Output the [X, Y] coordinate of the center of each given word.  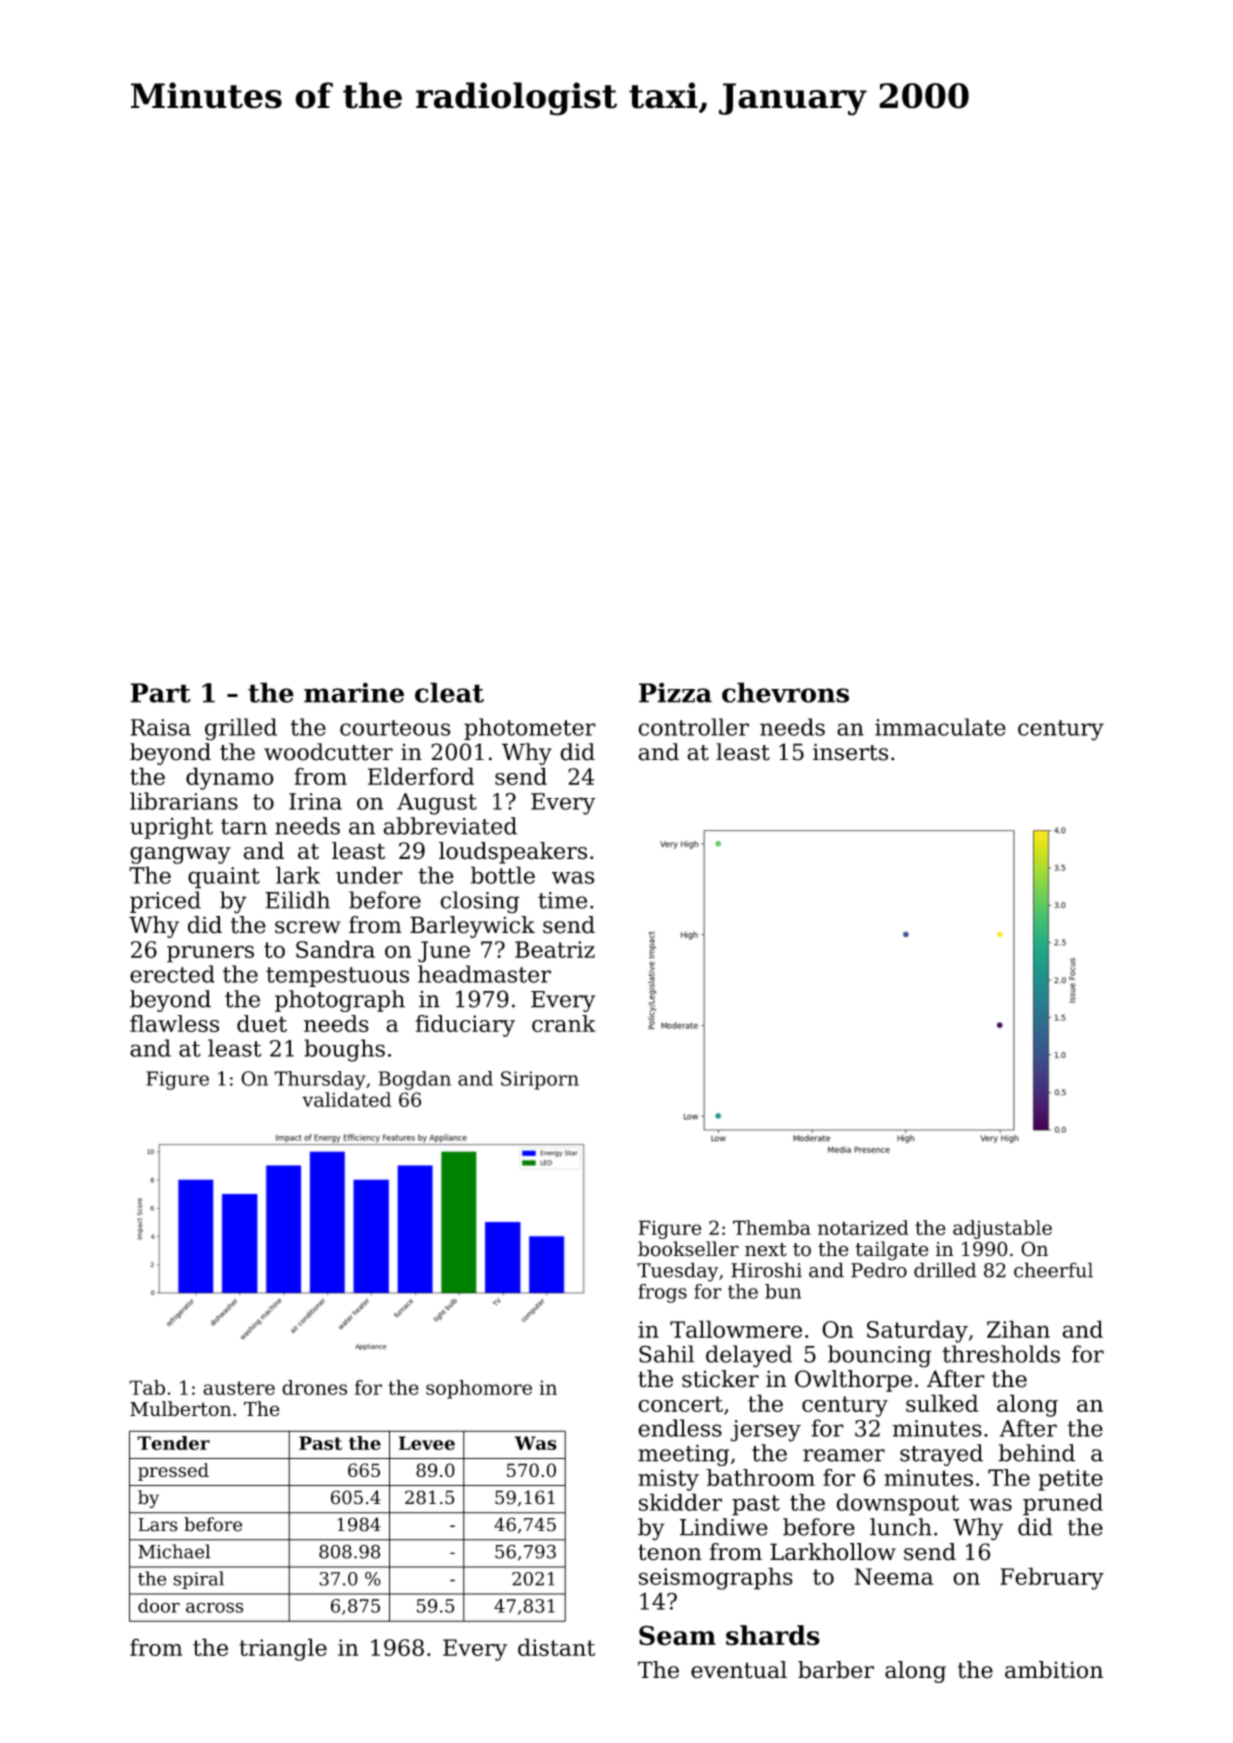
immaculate [940, 727]
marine [354, 692]
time [562, 900]
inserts [850, 752]
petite [1071, 1480]
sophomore [479, 1389]
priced [165, 902]
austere [239, 1388]
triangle [283, 1649]
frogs [662, 1293]
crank [564, 1023]
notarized [863, 1227]
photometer [530, 729]
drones [314, 1387]
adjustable [1002, 1229]
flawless [174, 1023]
